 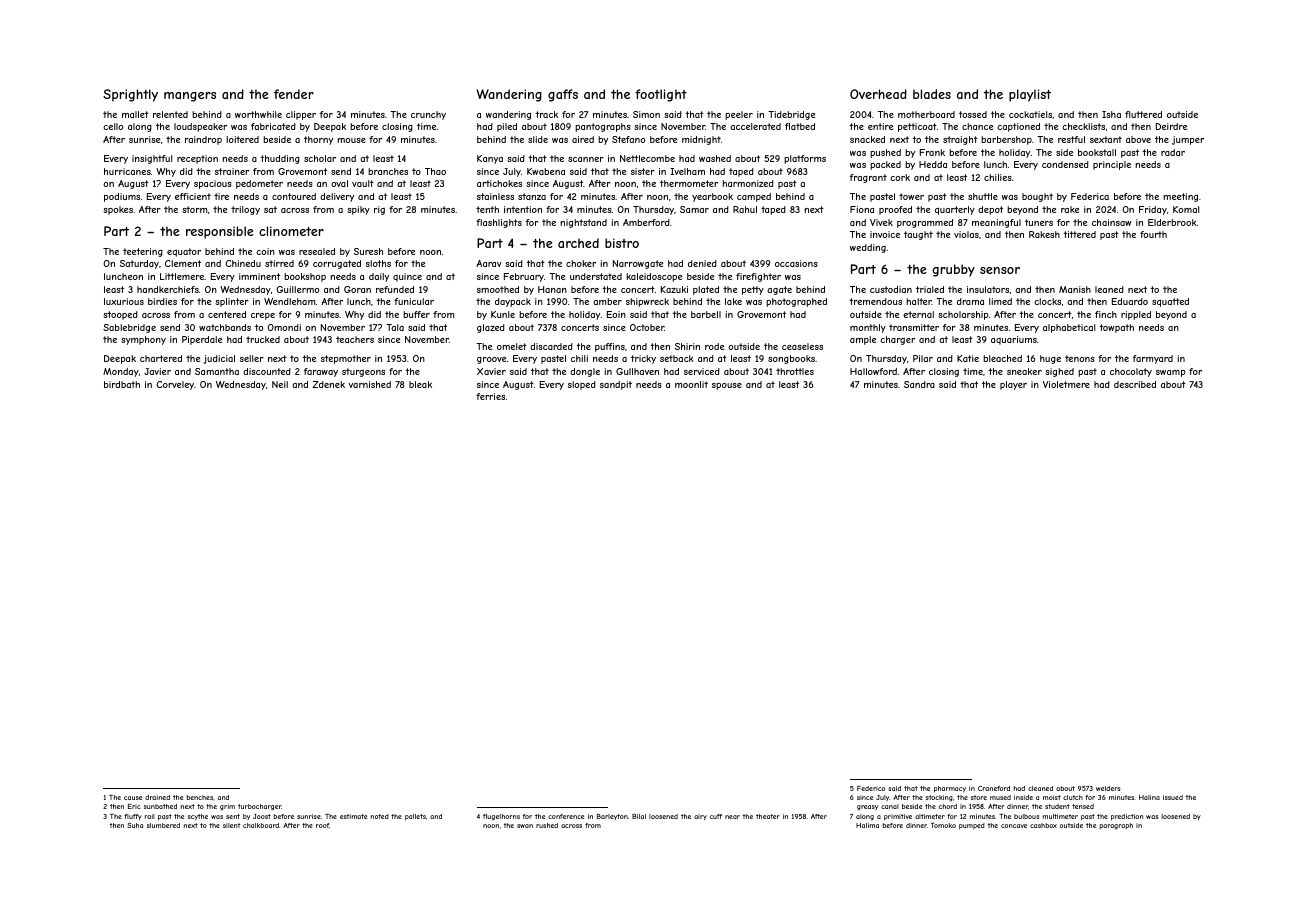 I want to click on ferries, so click(x=490, y=396).
